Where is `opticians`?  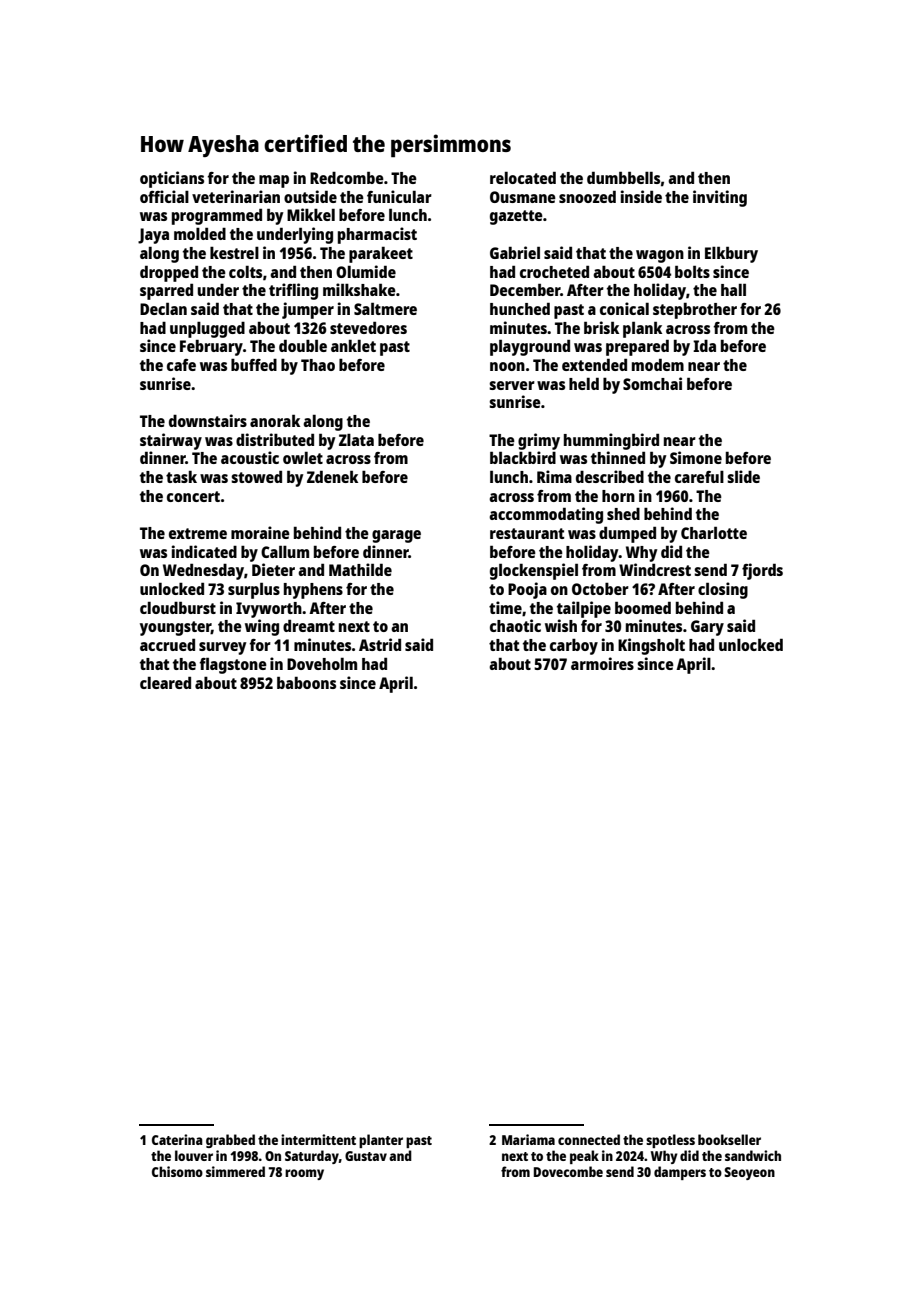
opticians is located at coordinates (172, 179).
